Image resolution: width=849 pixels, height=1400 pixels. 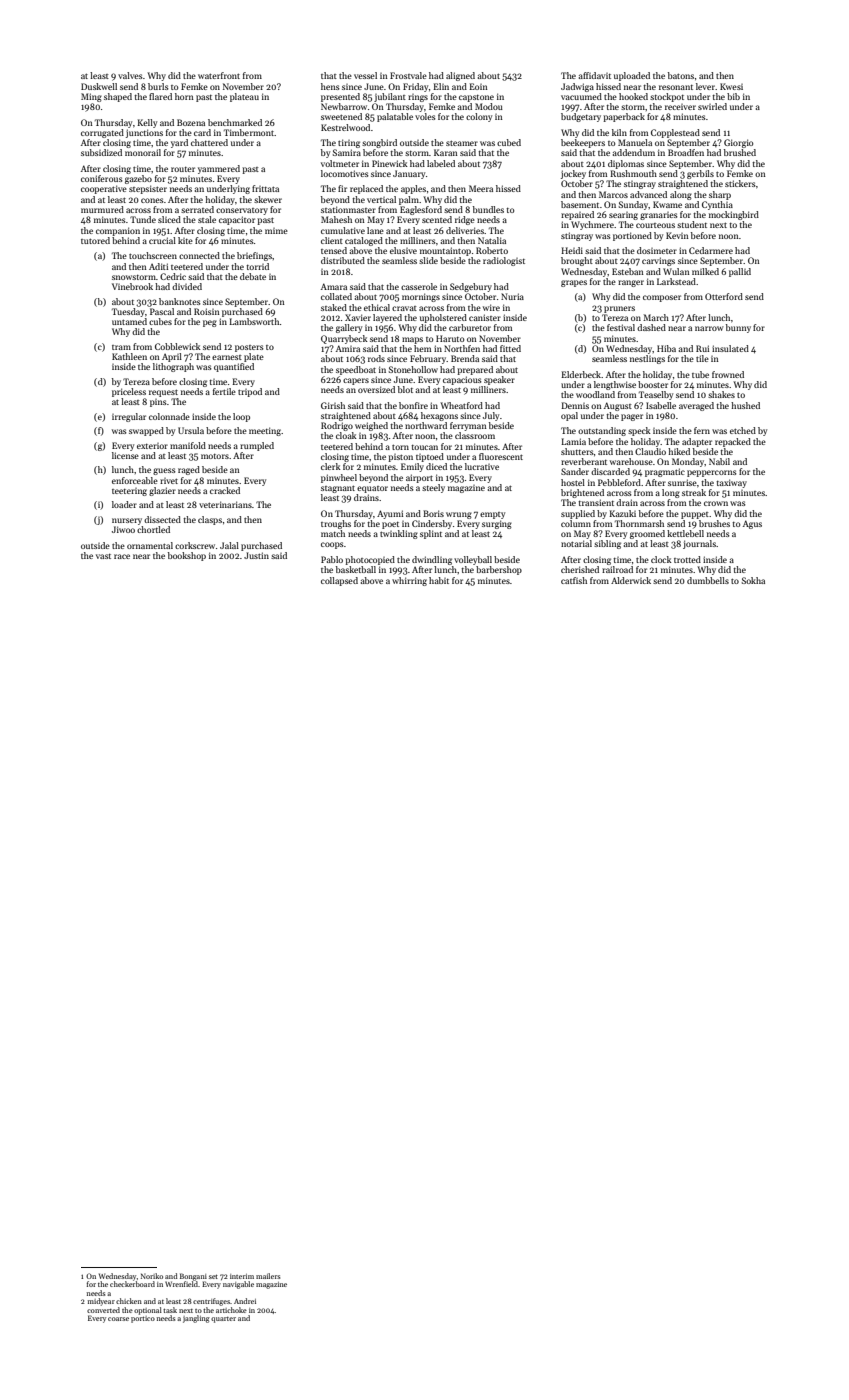 What do you see at coordinates (118, 1319) in the page?
I see `coarse` at bounding box center [118, 1319].
